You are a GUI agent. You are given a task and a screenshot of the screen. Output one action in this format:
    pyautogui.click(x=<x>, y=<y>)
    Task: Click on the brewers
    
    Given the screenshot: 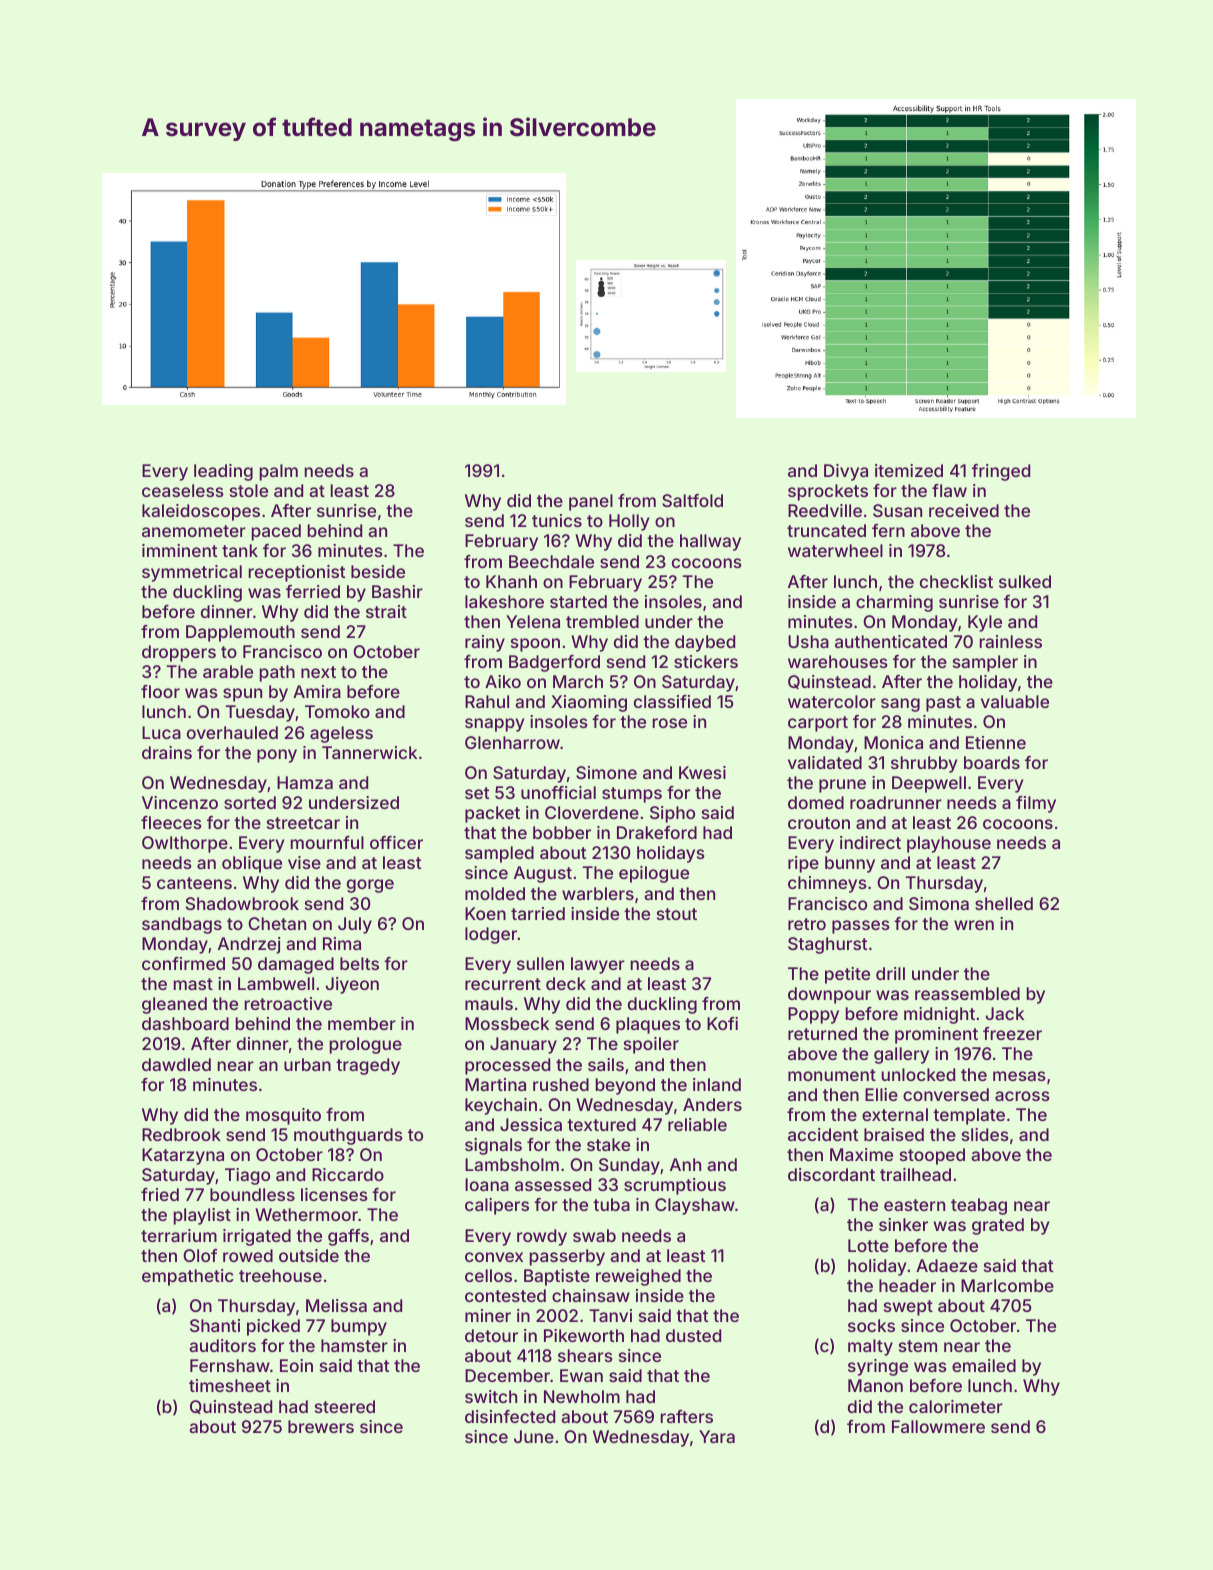 What is the action you would take?
    pyautogui.click(x=321, y=1426)
